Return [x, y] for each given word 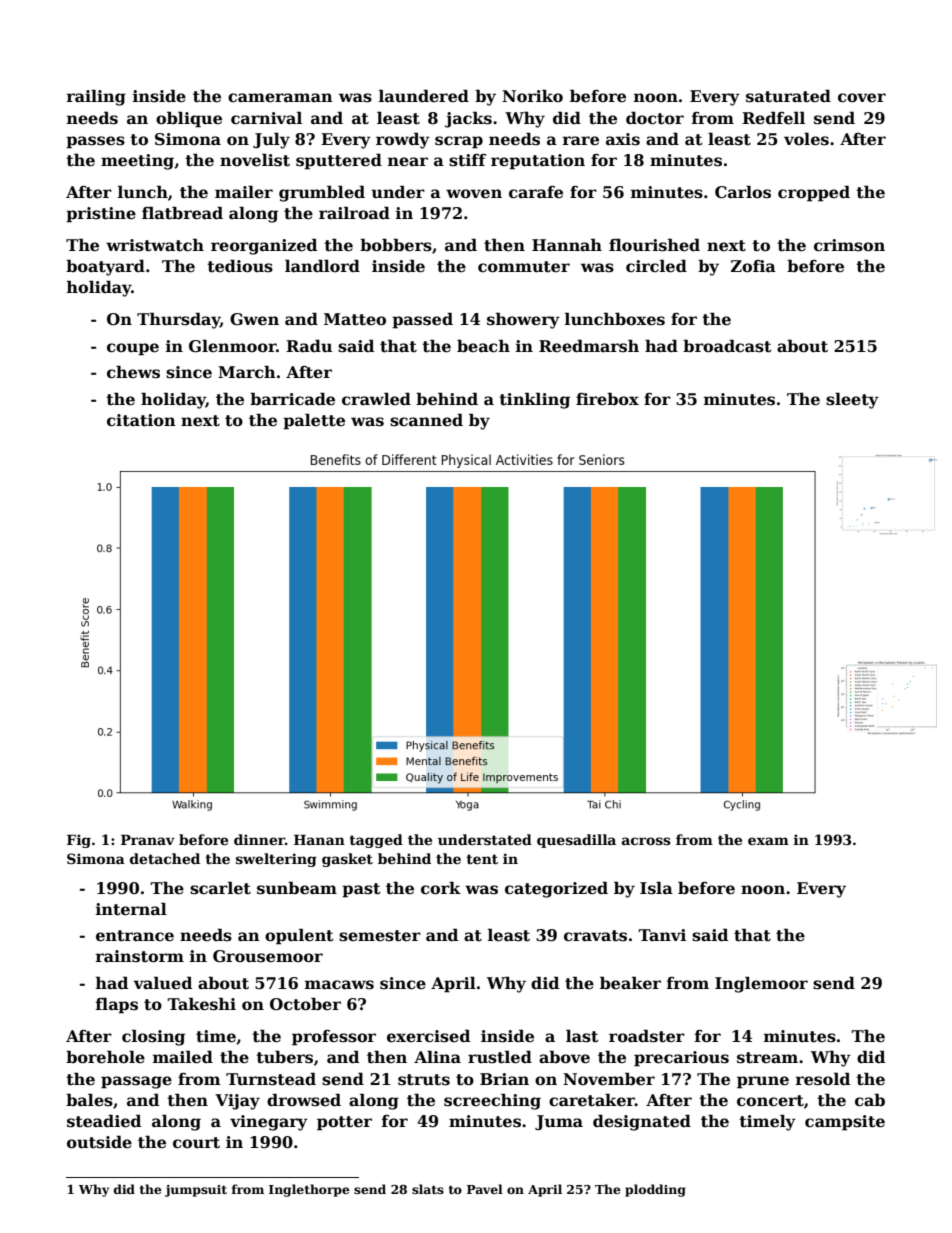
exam [768, 841]
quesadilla [576, 841]
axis [623, 139]
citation [141, 420]
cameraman [280, 98]
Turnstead [271, 1079]
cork [441, 888]
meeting [137, 162]
